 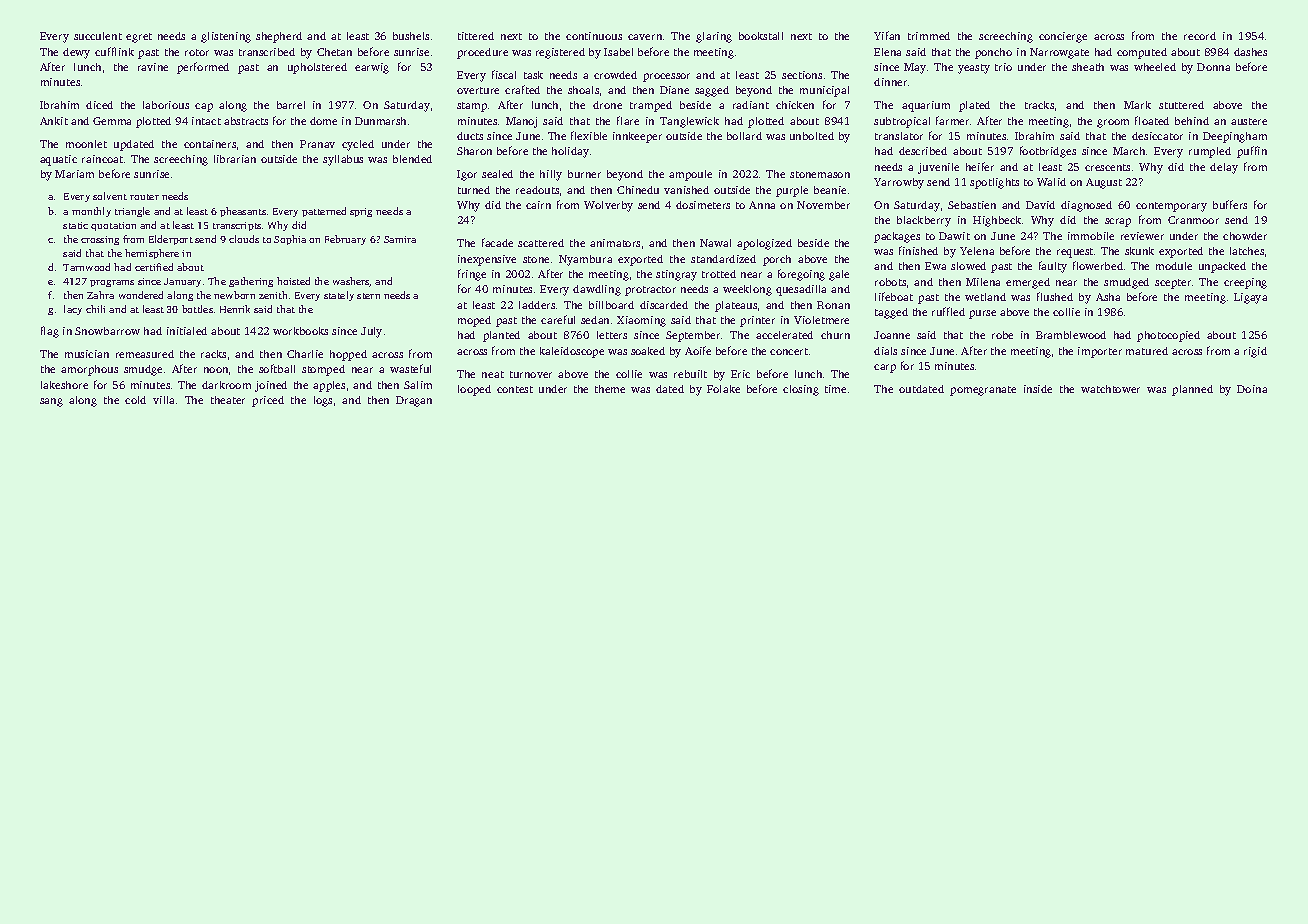 What do you see at coordinates (76, 53) in the screenshot?
I see `dewy` at bounding box center [76, 53].
